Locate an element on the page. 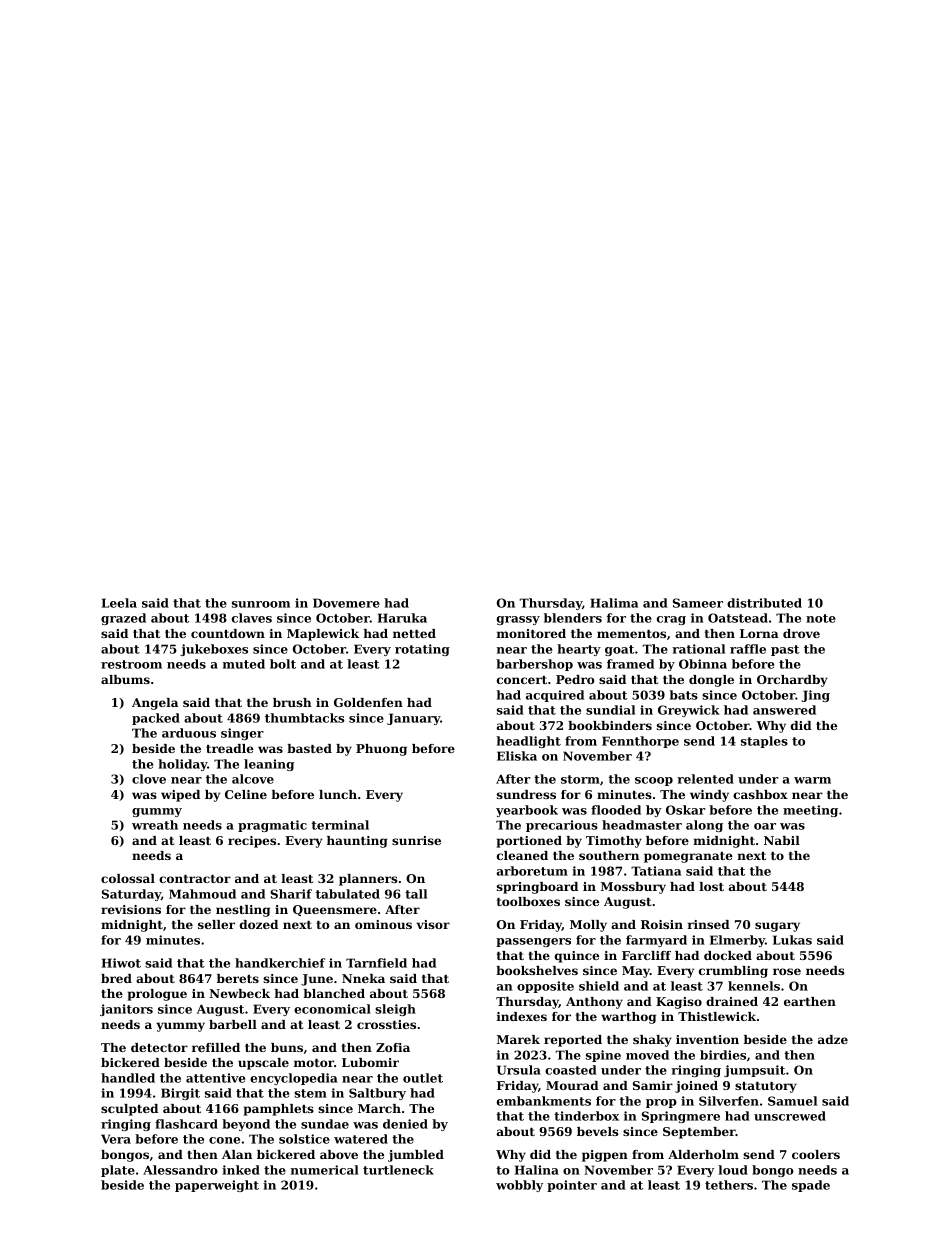 The height and width of the document is (1233, 952). bookshelves is located at coordinates (537, 970).
